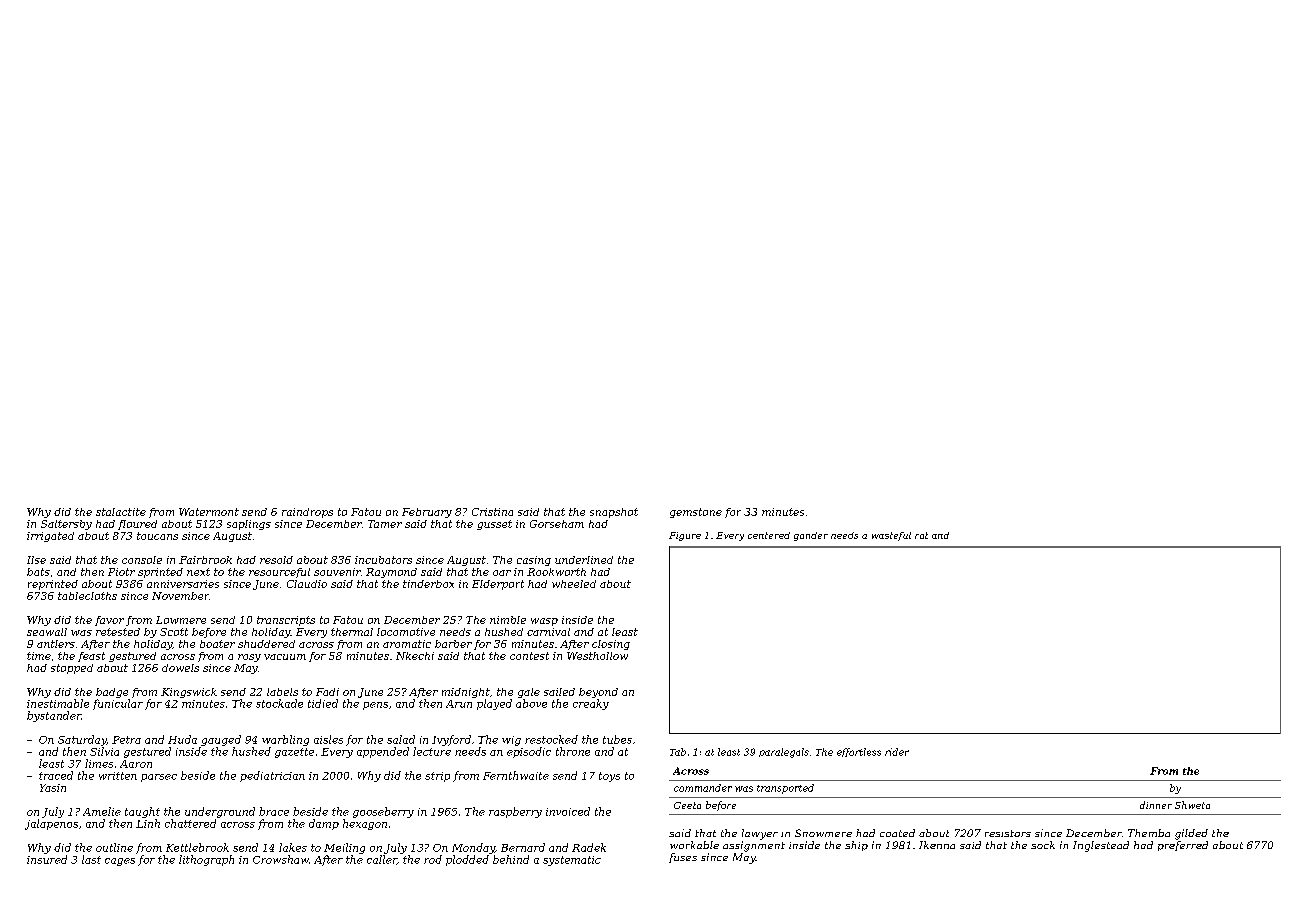  Describe the element at coordinates (220, 812) in the screenshot. I see `underground` at that location.
